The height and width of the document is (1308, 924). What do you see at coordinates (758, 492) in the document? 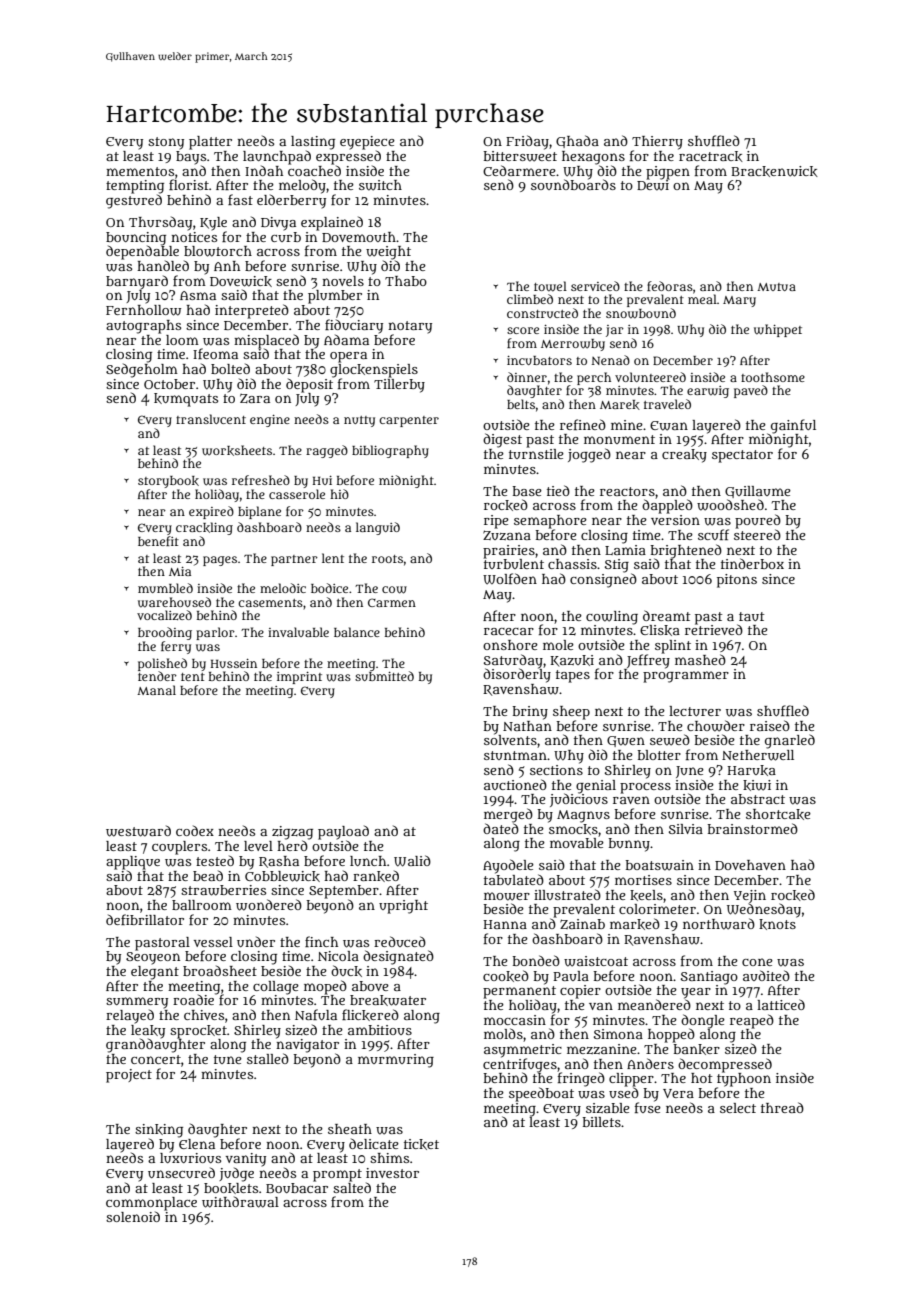
I see `Guillaume` at bounding box center [758, 492].
